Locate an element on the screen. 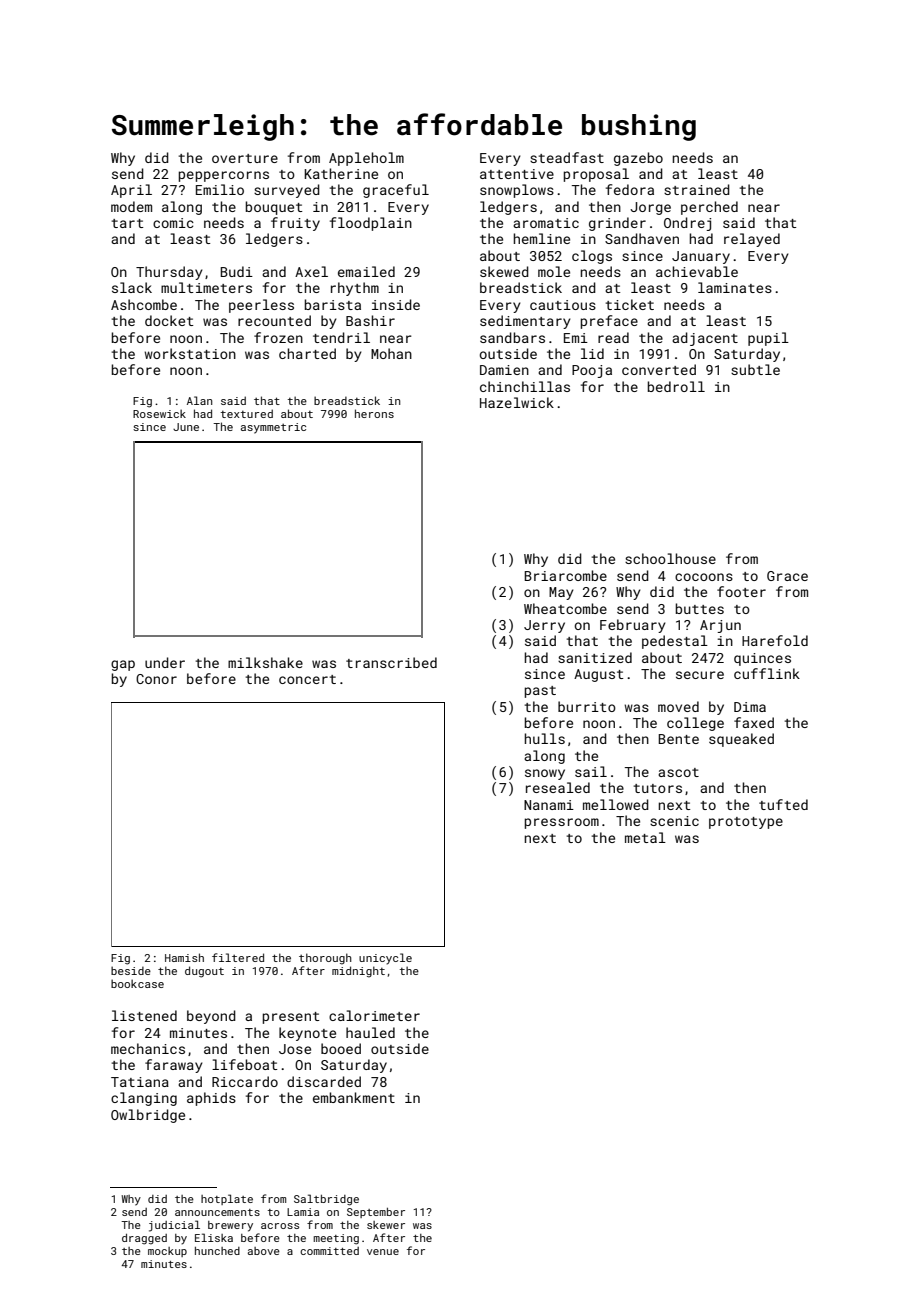 The height and width of the screenshot is (1308, 924). filtered is located at coordinates (238, 957).
